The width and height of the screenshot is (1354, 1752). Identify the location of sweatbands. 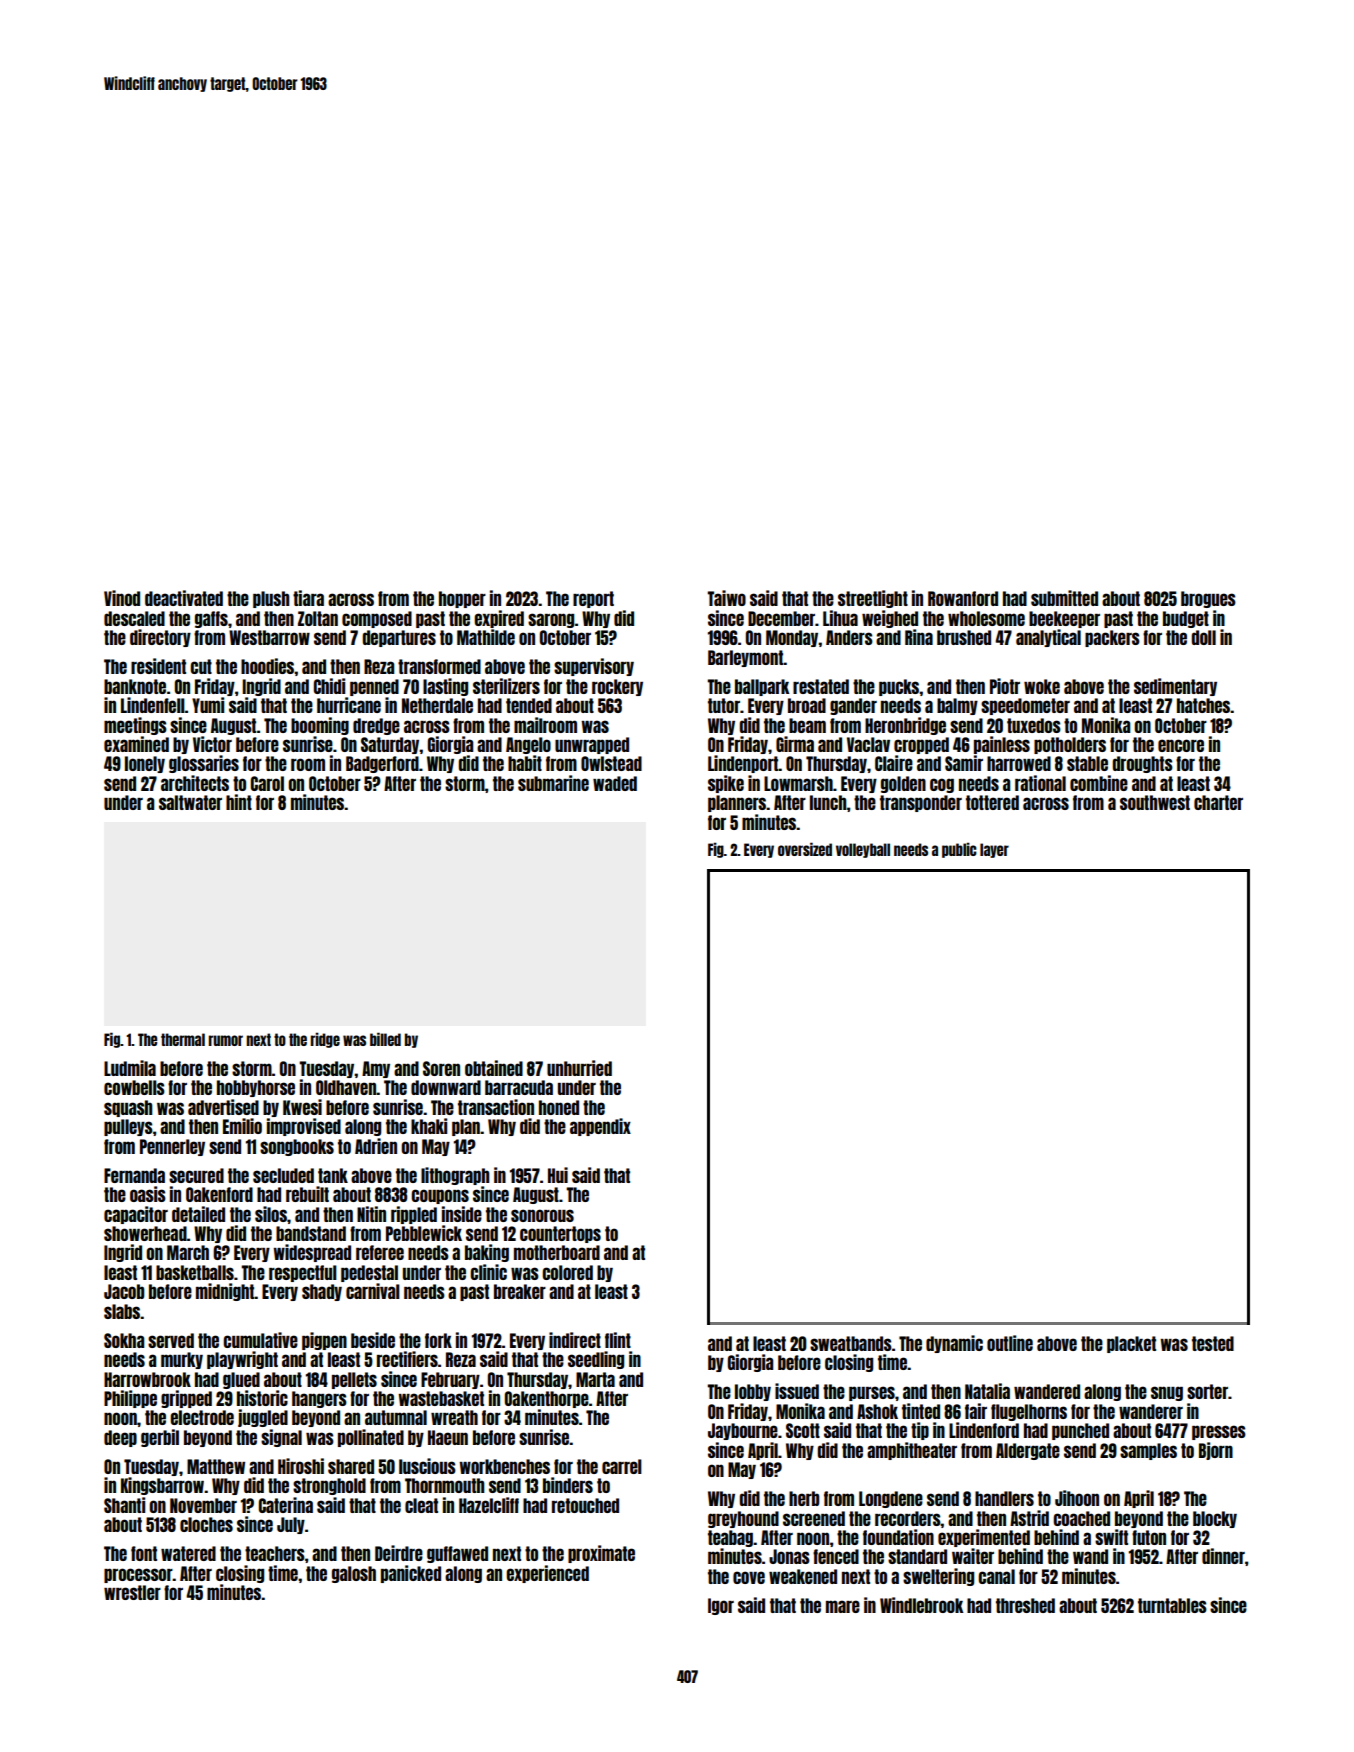
(851, 1343).
